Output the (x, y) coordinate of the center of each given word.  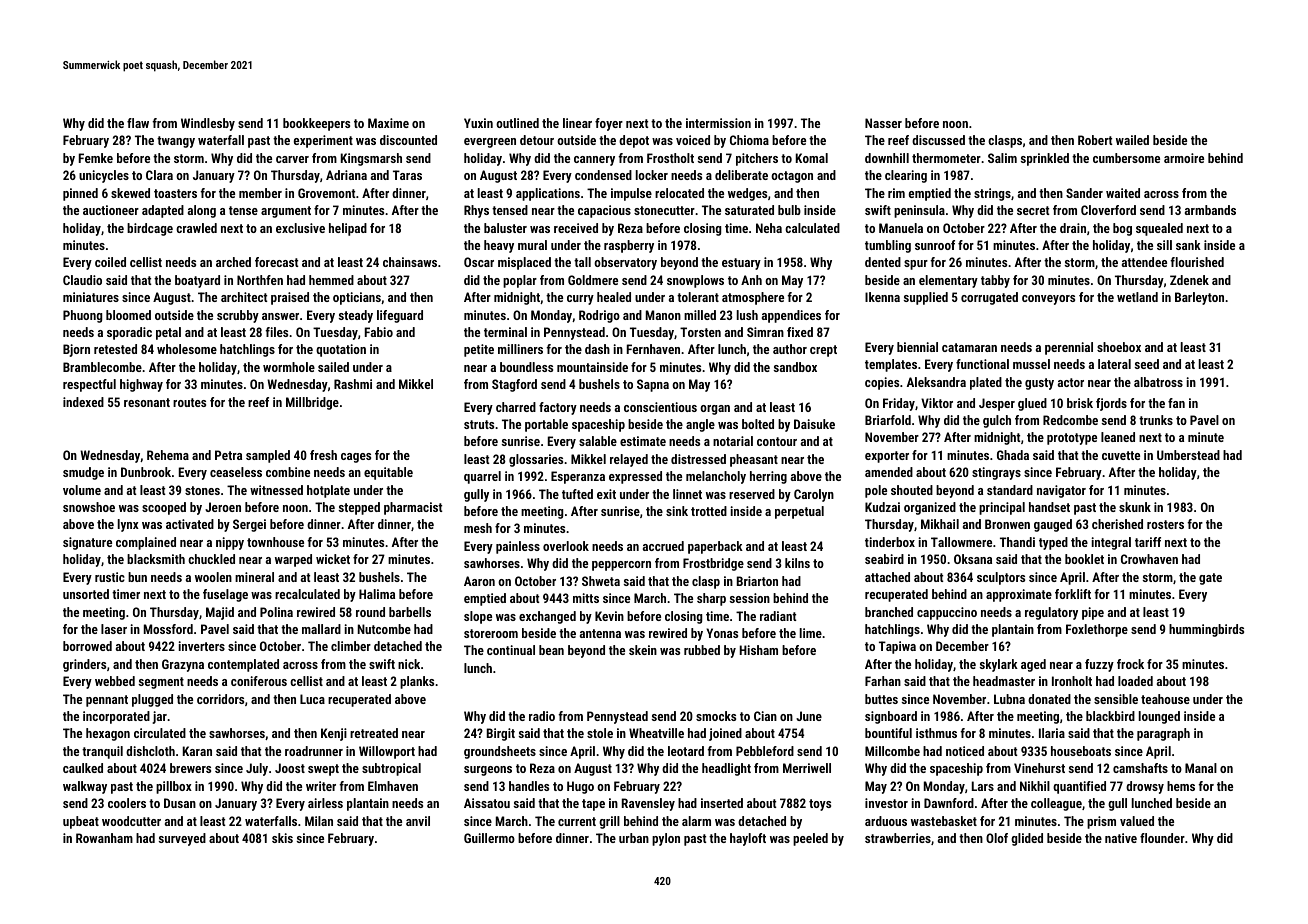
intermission (718, 123)
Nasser (883, 123)
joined (725, 734)
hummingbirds (1206, 630)
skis (282, 838)
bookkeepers (316, 124)
